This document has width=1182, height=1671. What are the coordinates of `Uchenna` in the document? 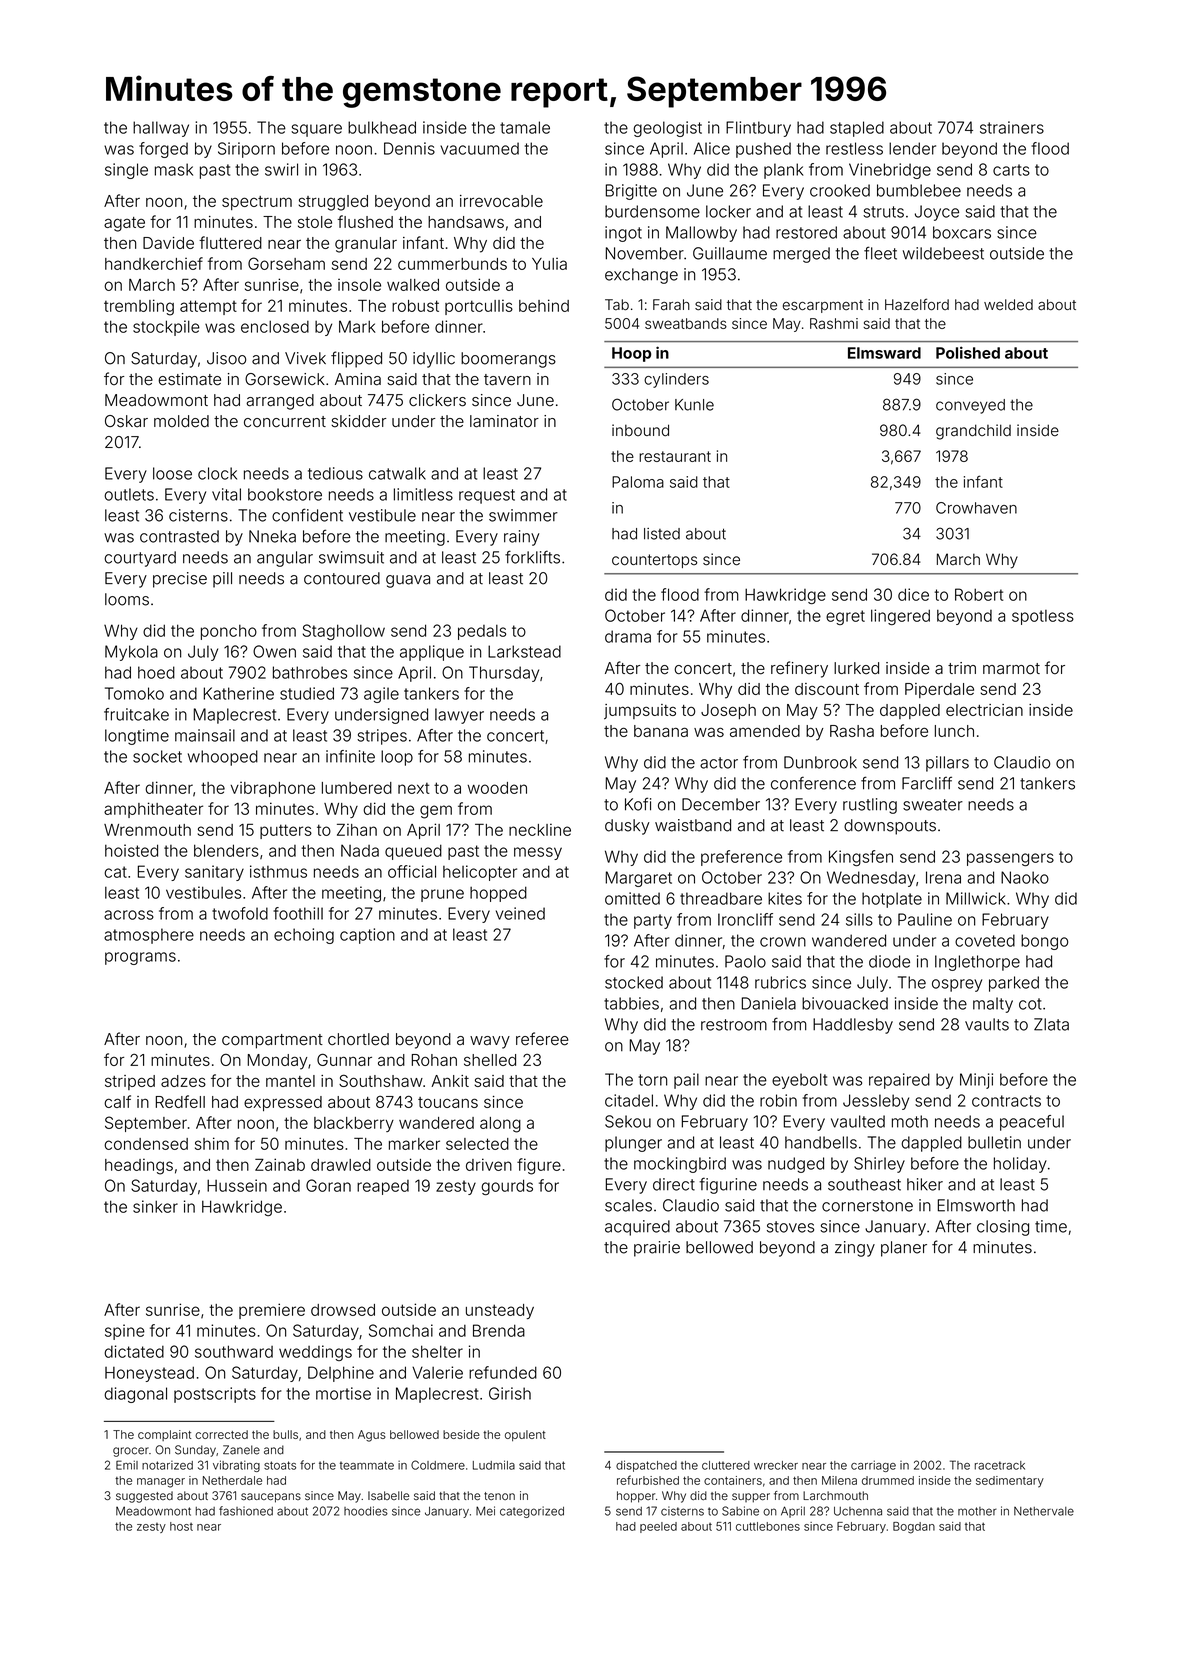 It's located at (858, 1511).
